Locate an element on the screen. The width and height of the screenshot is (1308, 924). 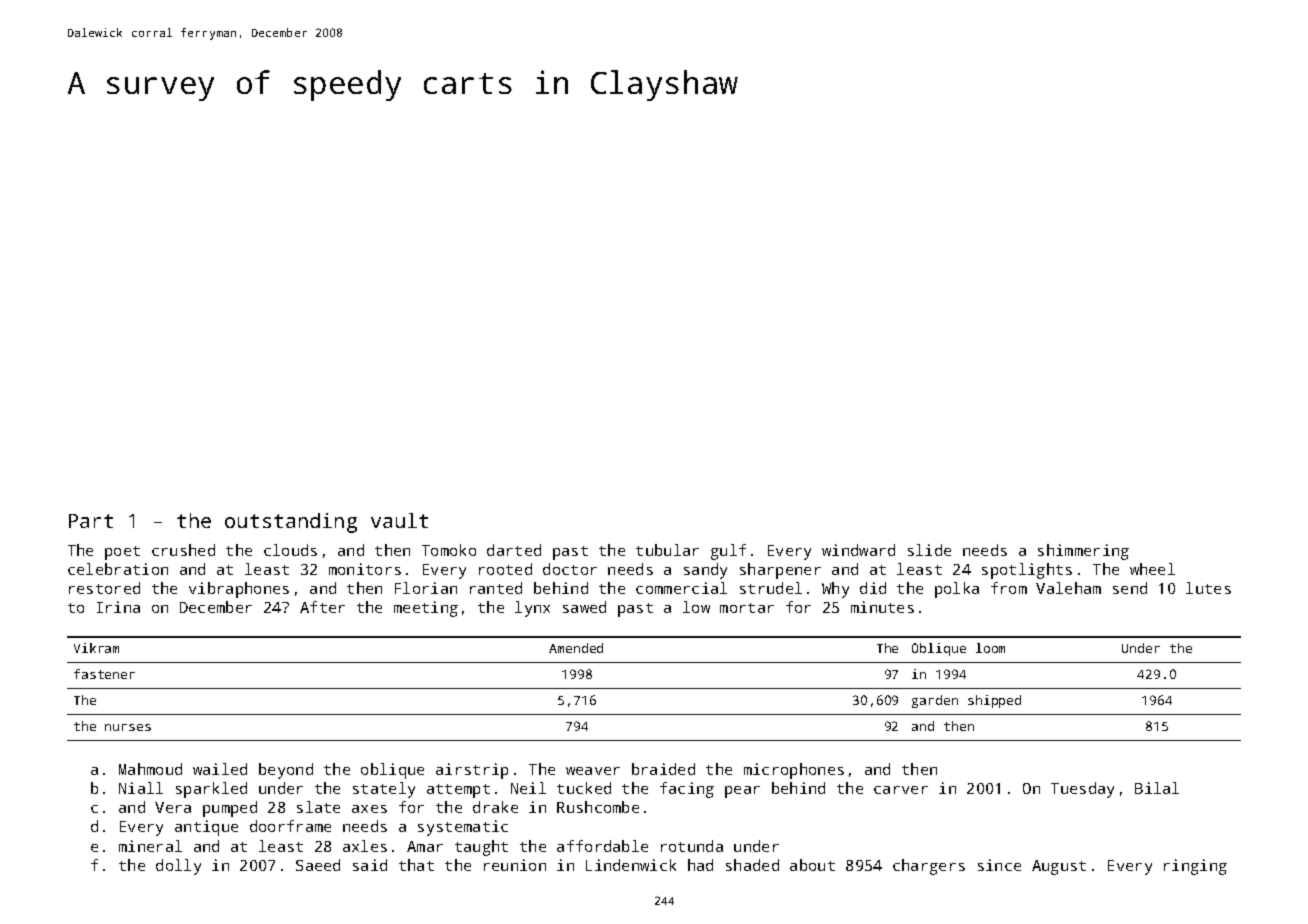
nurses is located at coordinates (128, 727).
